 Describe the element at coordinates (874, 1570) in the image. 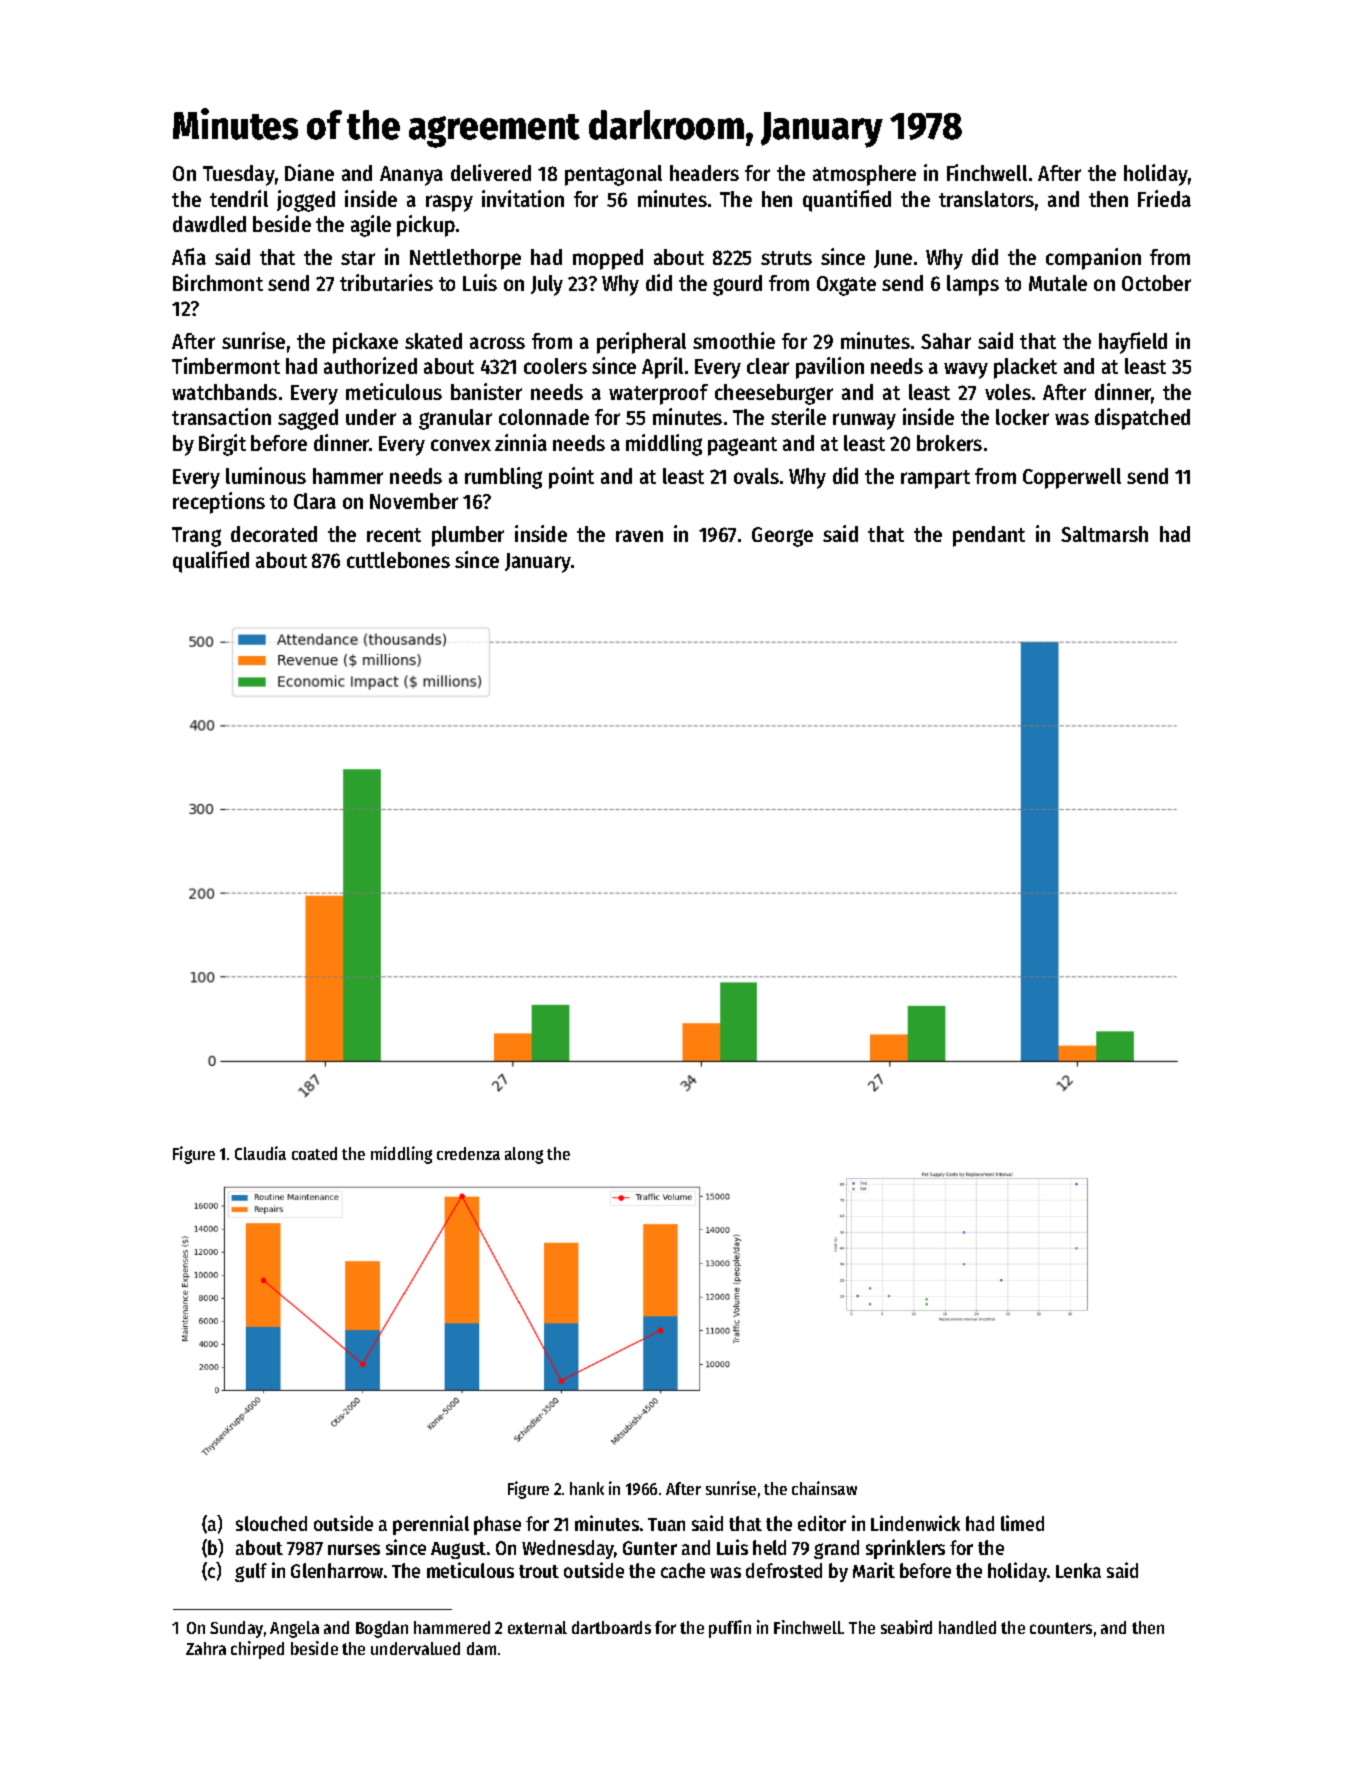

I see `Marit` at that location.
